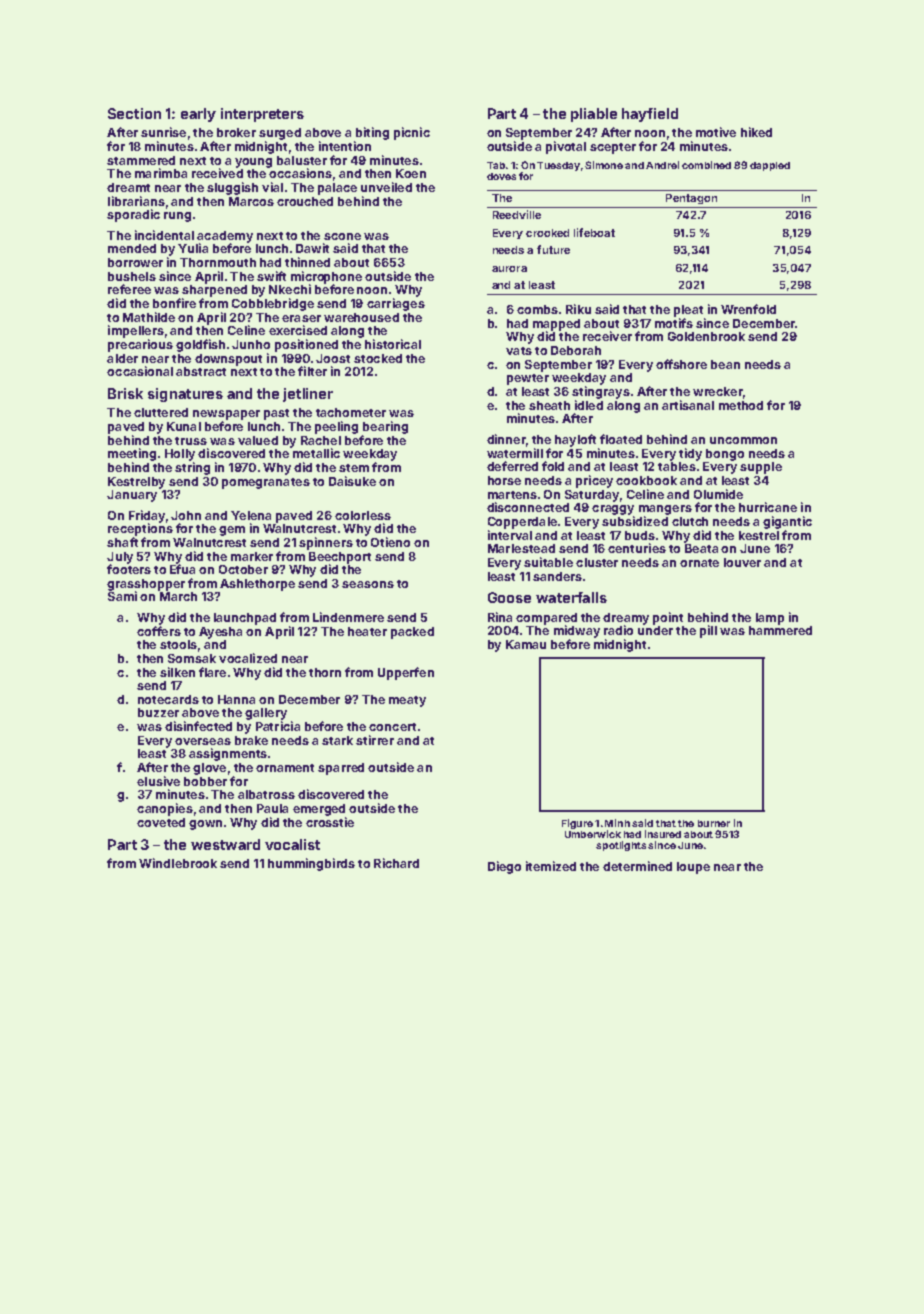 Image resolution: width=924 pixels, height=1314 pixels. Describe the element at coordinates (129, 569) in the image. I see `footers` at that location.
